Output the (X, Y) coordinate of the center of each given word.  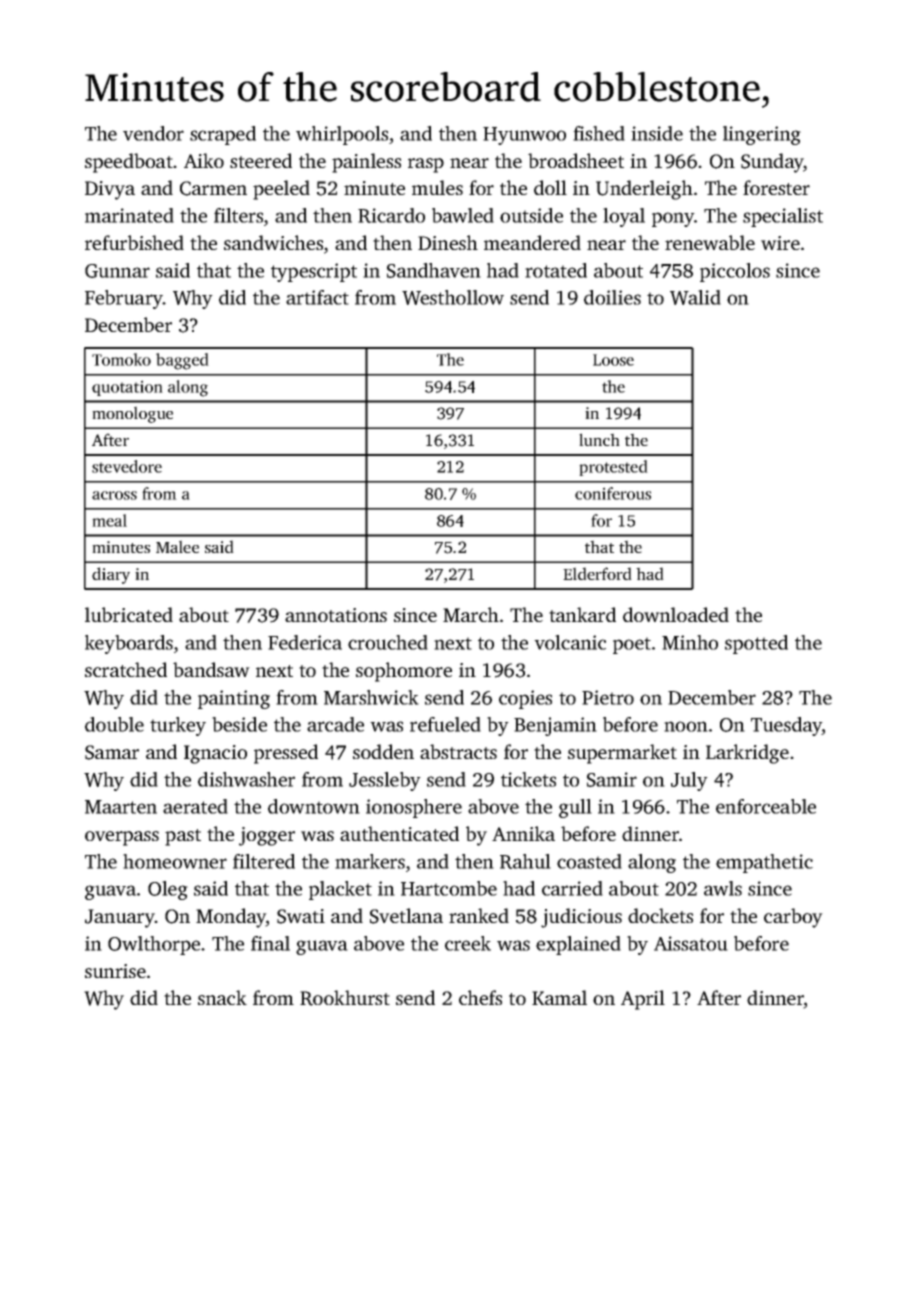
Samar (112, 752)
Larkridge (747, 754)
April (643, 1000)
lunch (599, 439)
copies (525, 699)
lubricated (129, 614)
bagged (182, 361)
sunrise (115, 971)
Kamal (559, 997)
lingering (762, 135)
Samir (612, 779)
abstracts (458, 751)
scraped (223, 135)
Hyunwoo (524, 136)
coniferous (613, 493)
